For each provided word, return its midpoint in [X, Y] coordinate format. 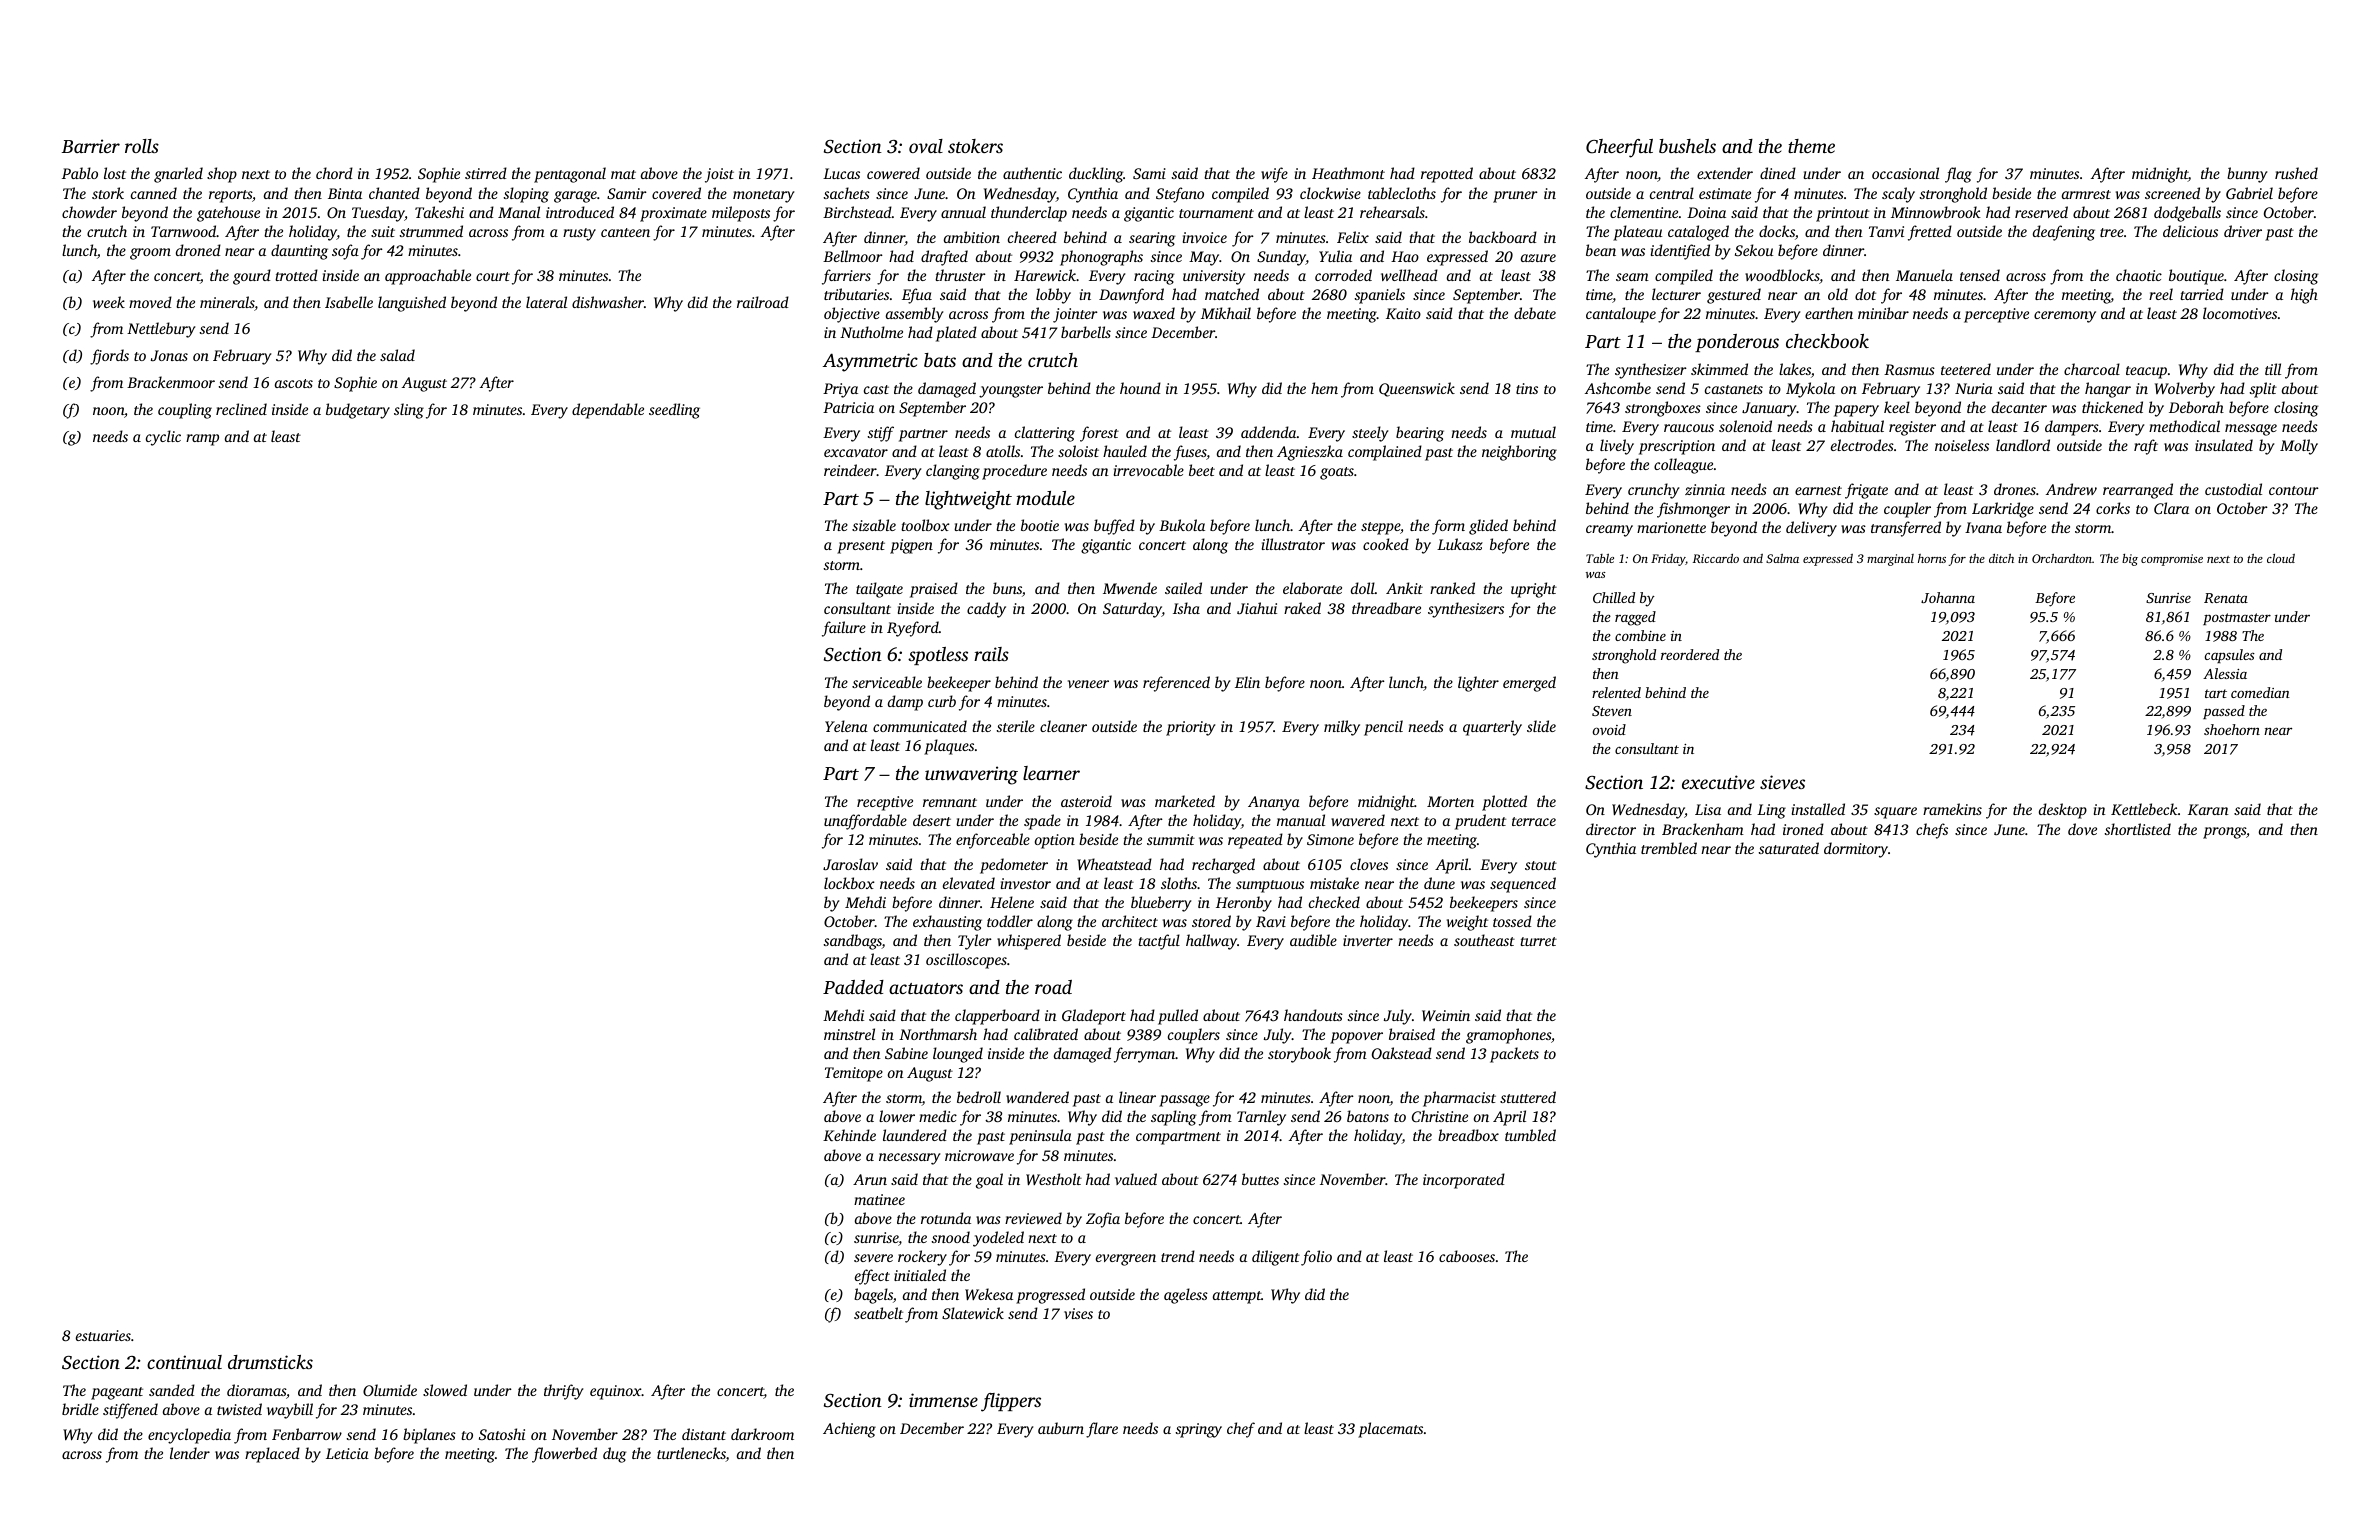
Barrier [91, 146]
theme [1811, 146]
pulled [1178, 1017]
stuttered [1528, 1097]
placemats [1390, 1430]
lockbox [849, 883]
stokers [975, 146]
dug [614, 1455]
